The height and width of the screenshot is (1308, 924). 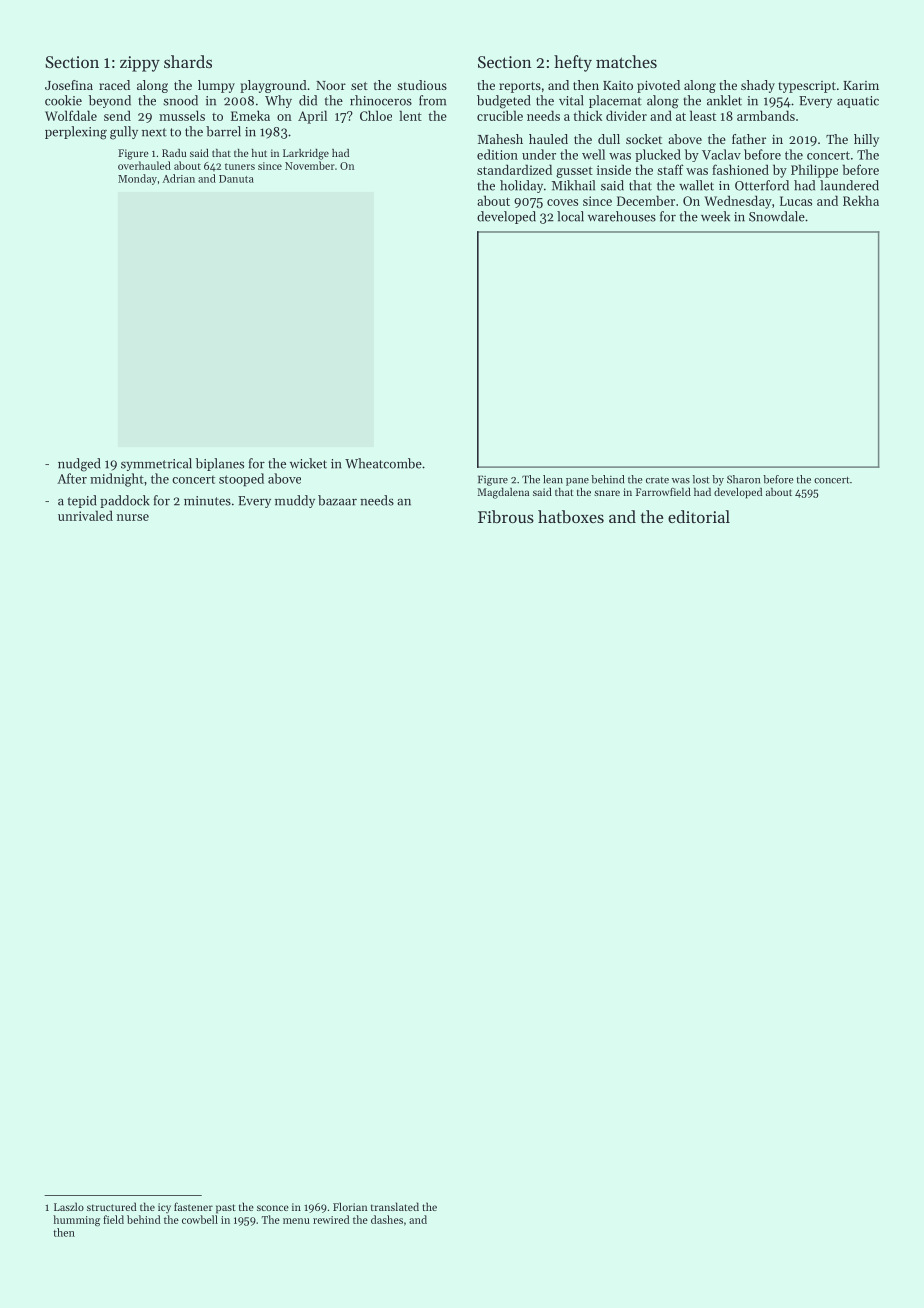 What do you see at coordinates (861, 85) in the screenshot?
I see `Karim` at bounding box center [861, 85].
